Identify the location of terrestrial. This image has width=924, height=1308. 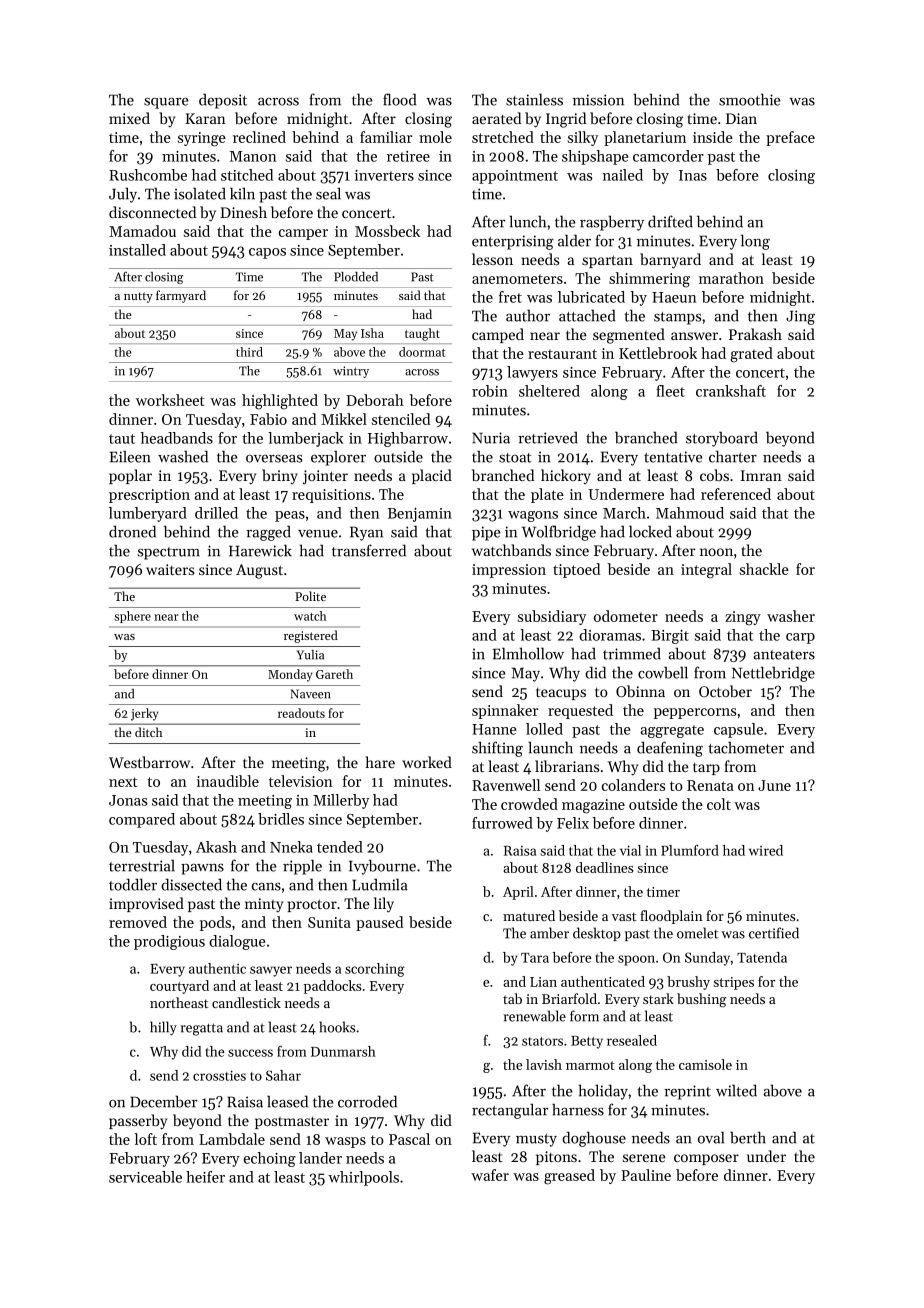
(142, 865).
